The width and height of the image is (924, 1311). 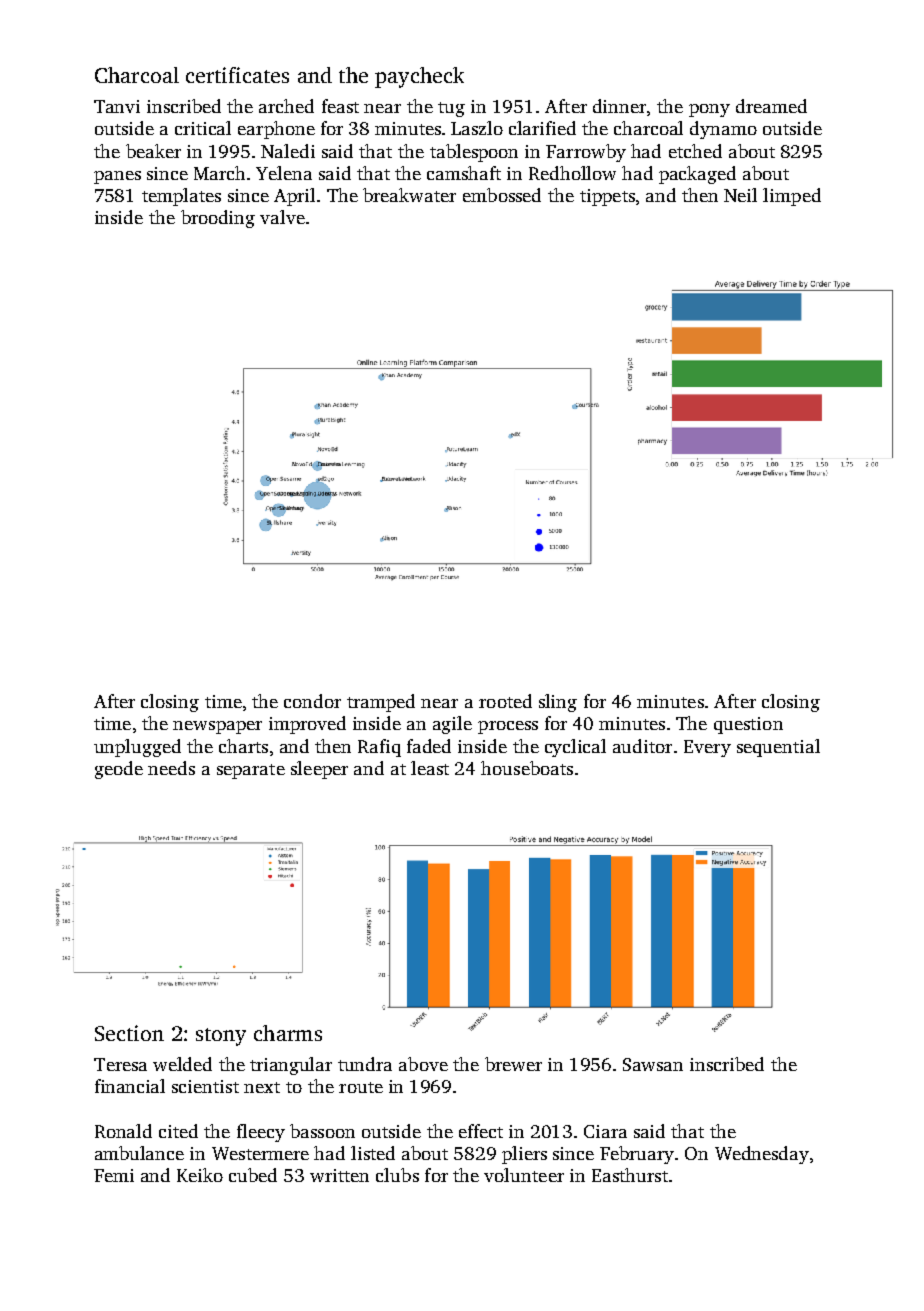 I want to click on sleeper, so click(x=319, y=770).
